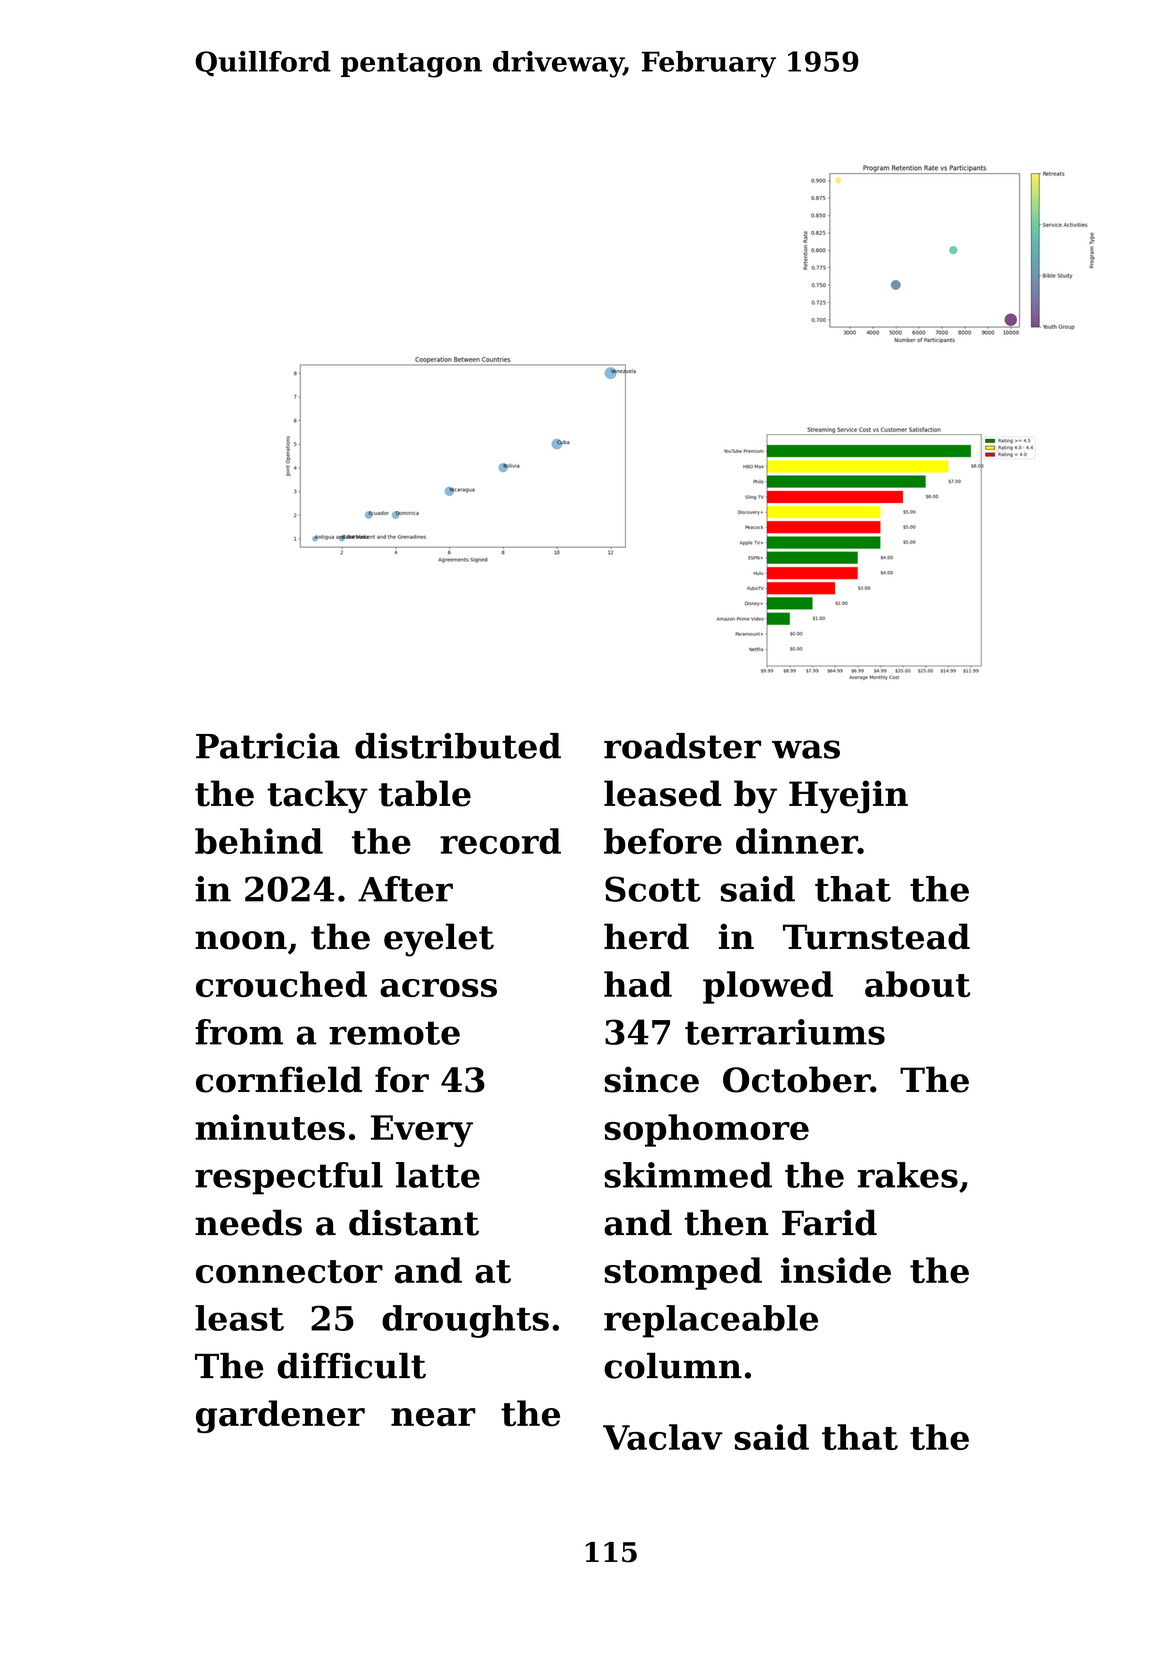  Describe the element at coordinates (876, 936) in the document. I see `Turnstead` at that location.
